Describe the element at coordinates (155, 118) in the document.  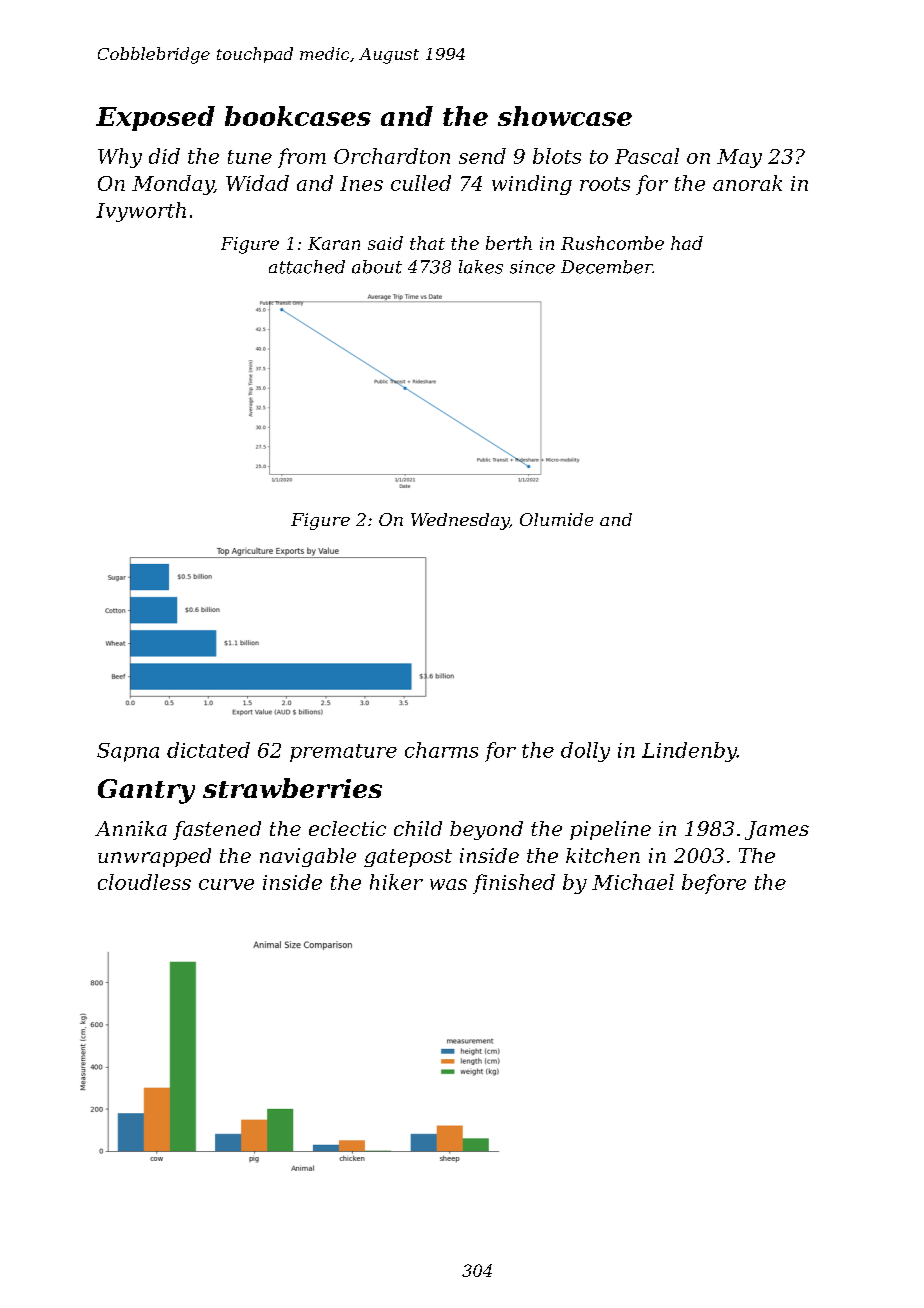
I see `Exposed` at that location.
